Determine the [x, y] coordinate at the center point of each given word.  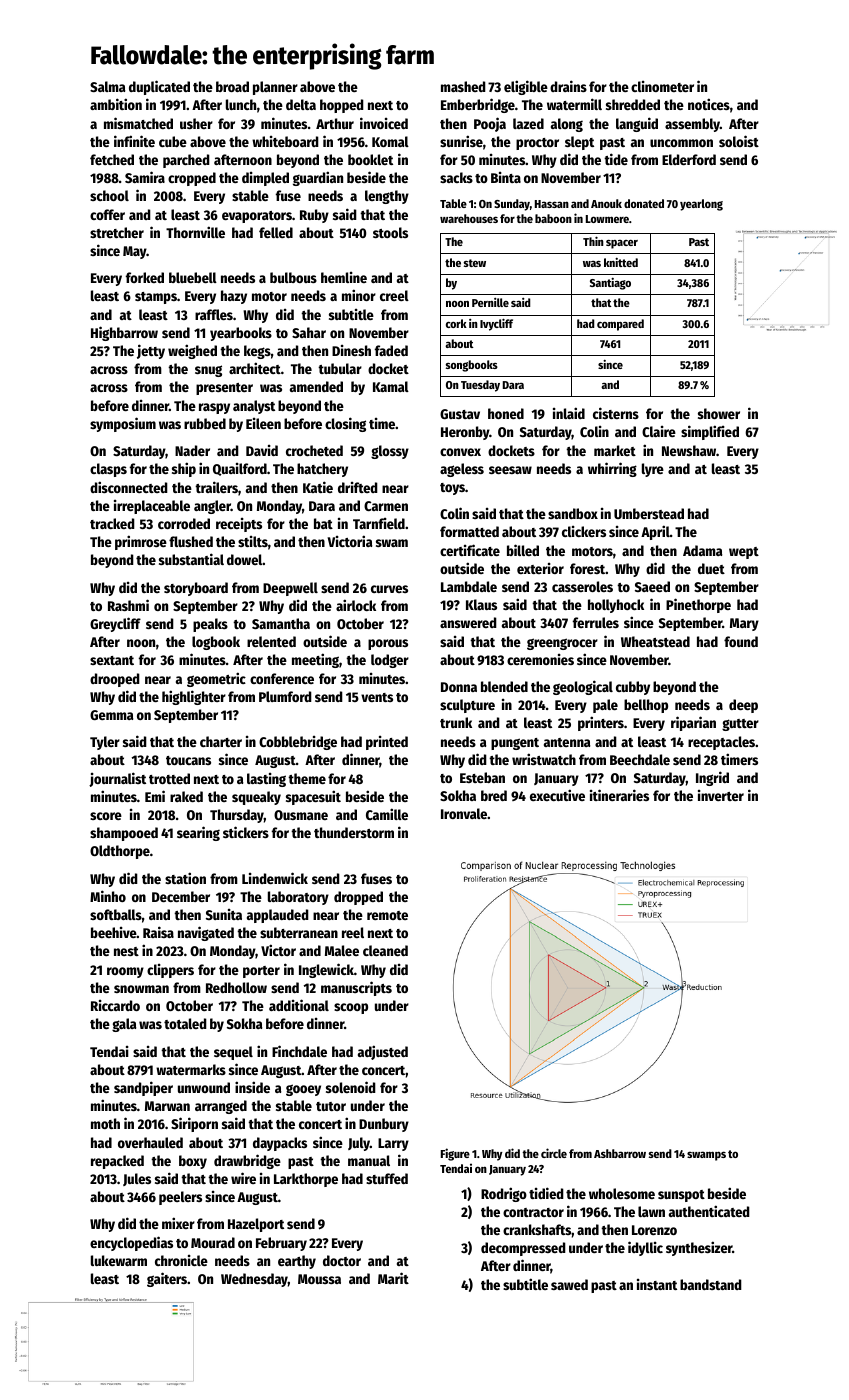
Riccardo [115, 1005]
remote [387, 915]
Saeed [652, 586]
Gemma [111, 715]
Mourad [213, 1242]
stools [390, 232]
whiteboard [285, 141]
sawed [569, 1284]
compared [620, 325]
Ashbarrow [620, 1153]
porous [388, 644]
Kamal [391, 386]
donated [644, 203]
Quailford [240, 469]
